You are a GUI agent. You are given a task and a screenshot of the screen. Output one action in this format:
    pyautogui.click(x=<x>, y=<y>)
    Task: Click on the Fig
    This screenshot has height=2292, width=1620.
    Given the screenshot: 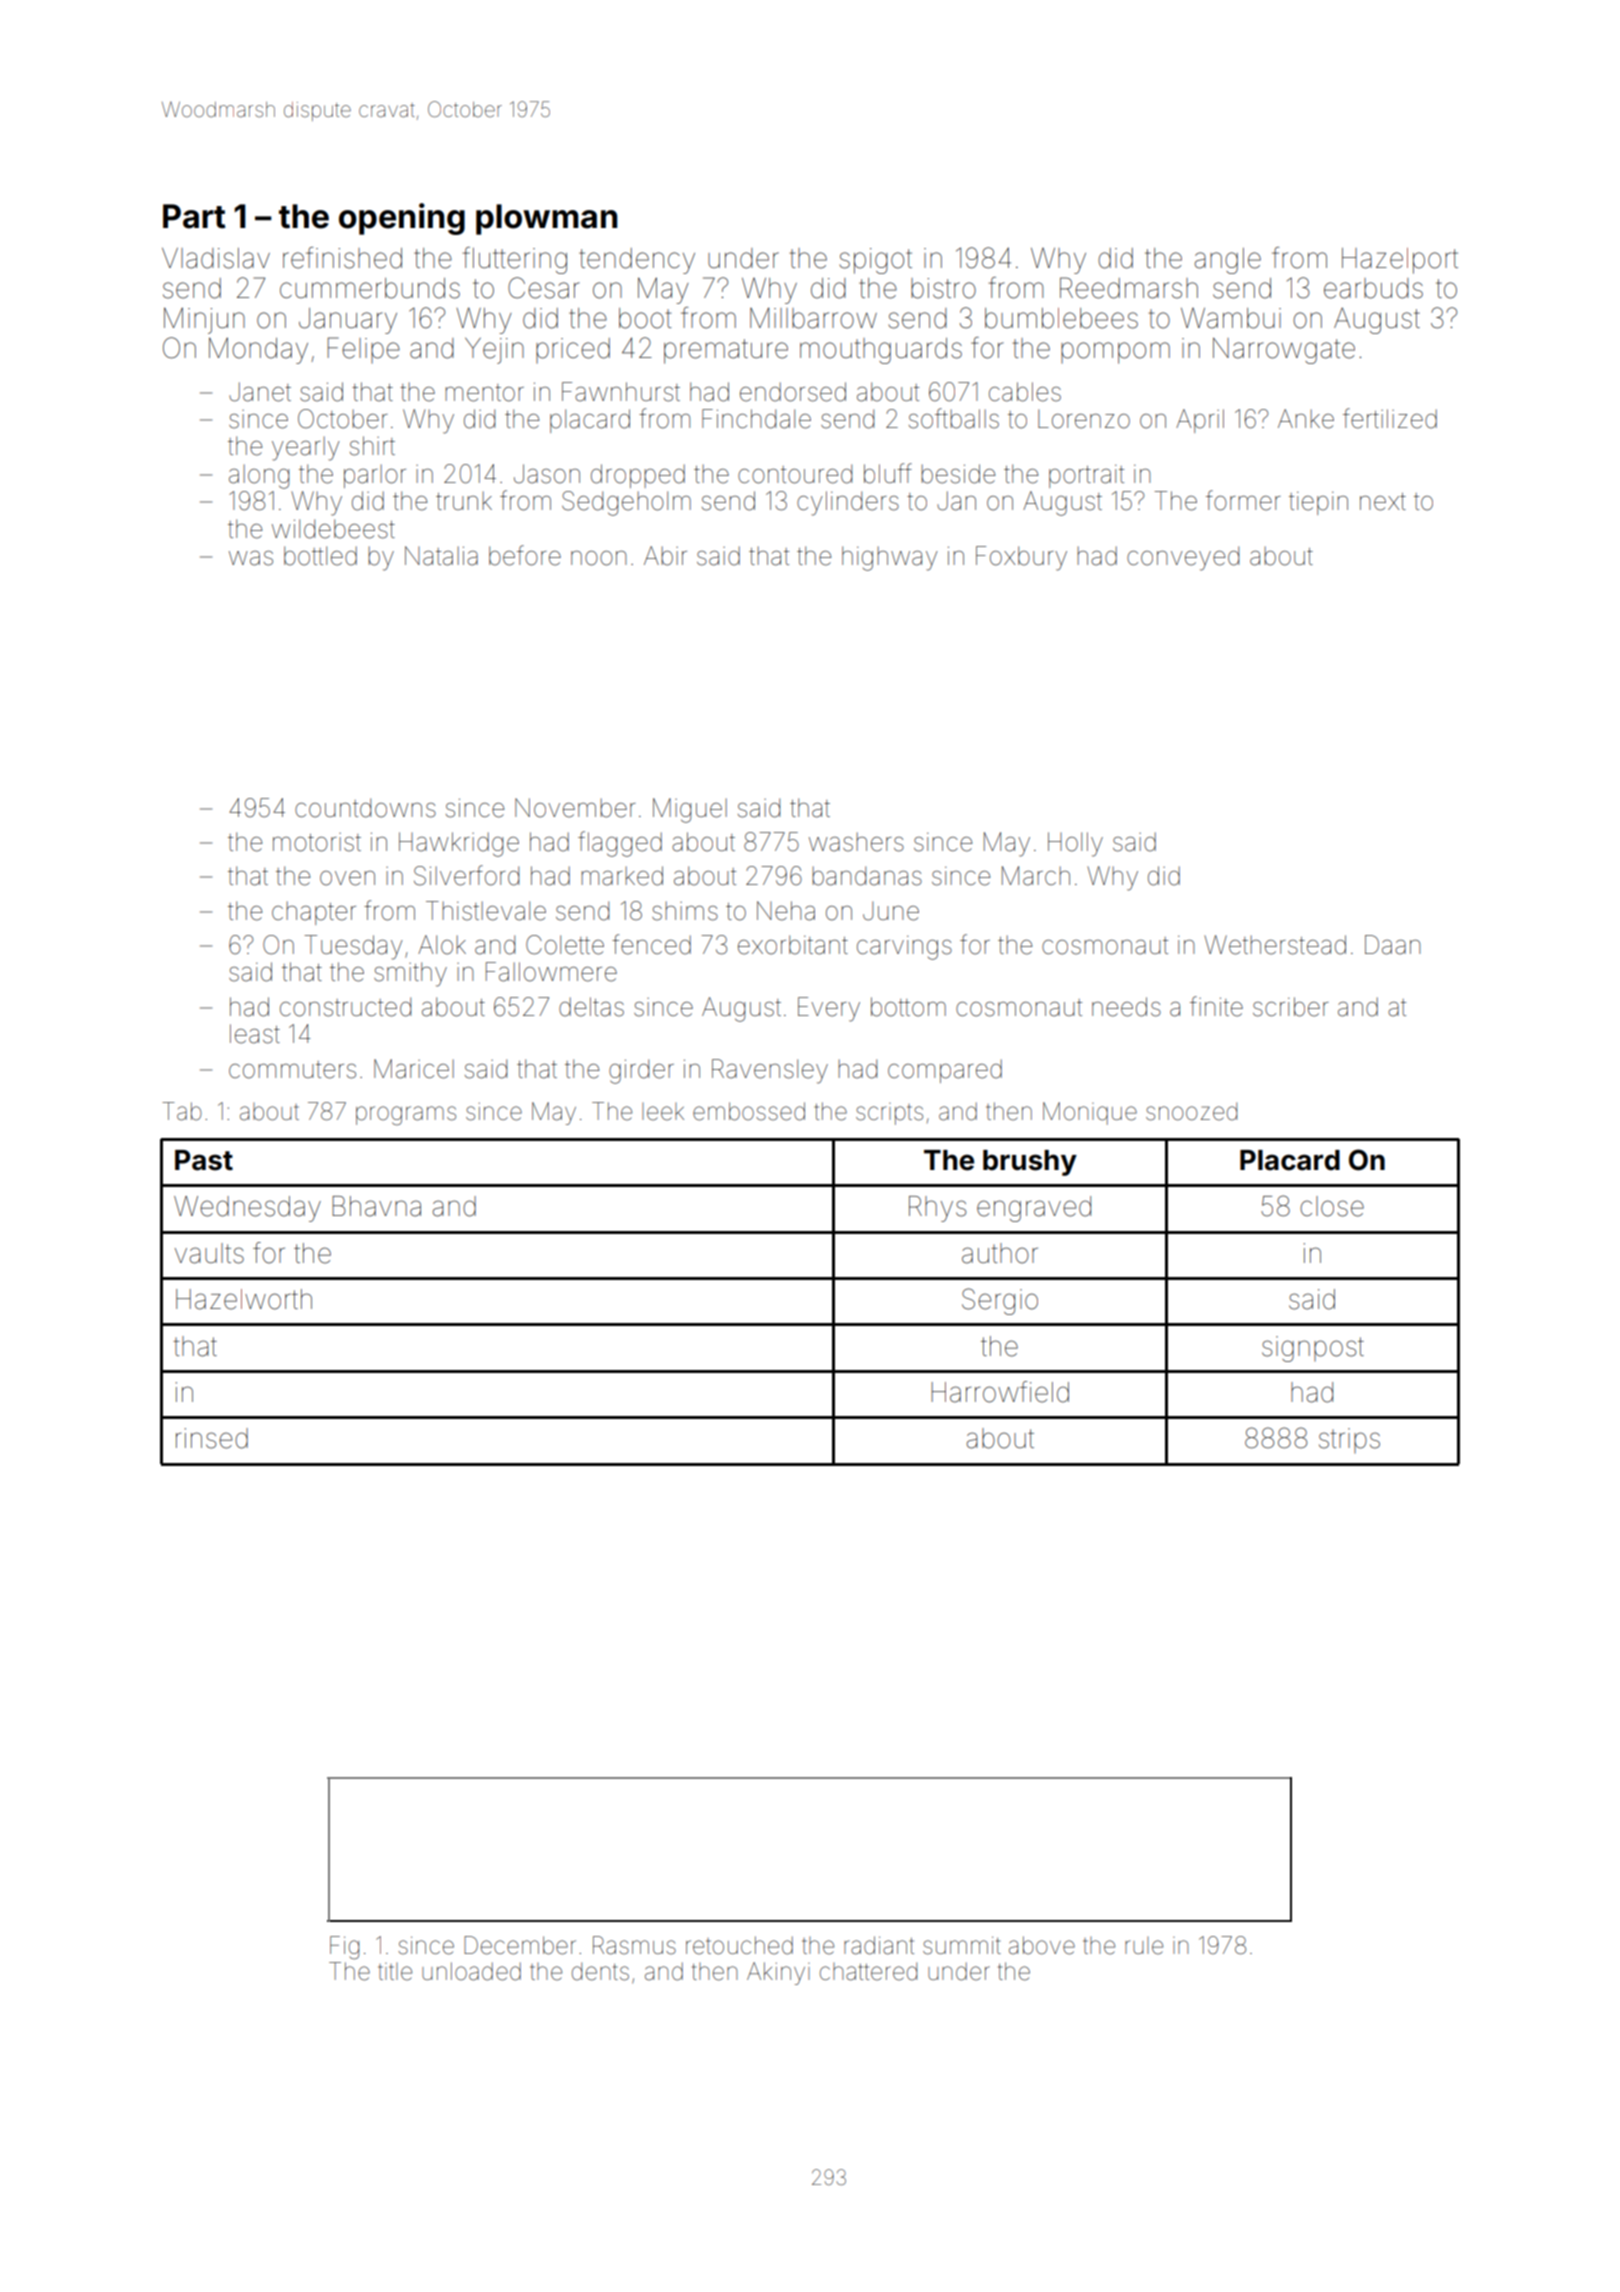 What is the action you would take?
    pyautogui.click(x=344, y=1947)
